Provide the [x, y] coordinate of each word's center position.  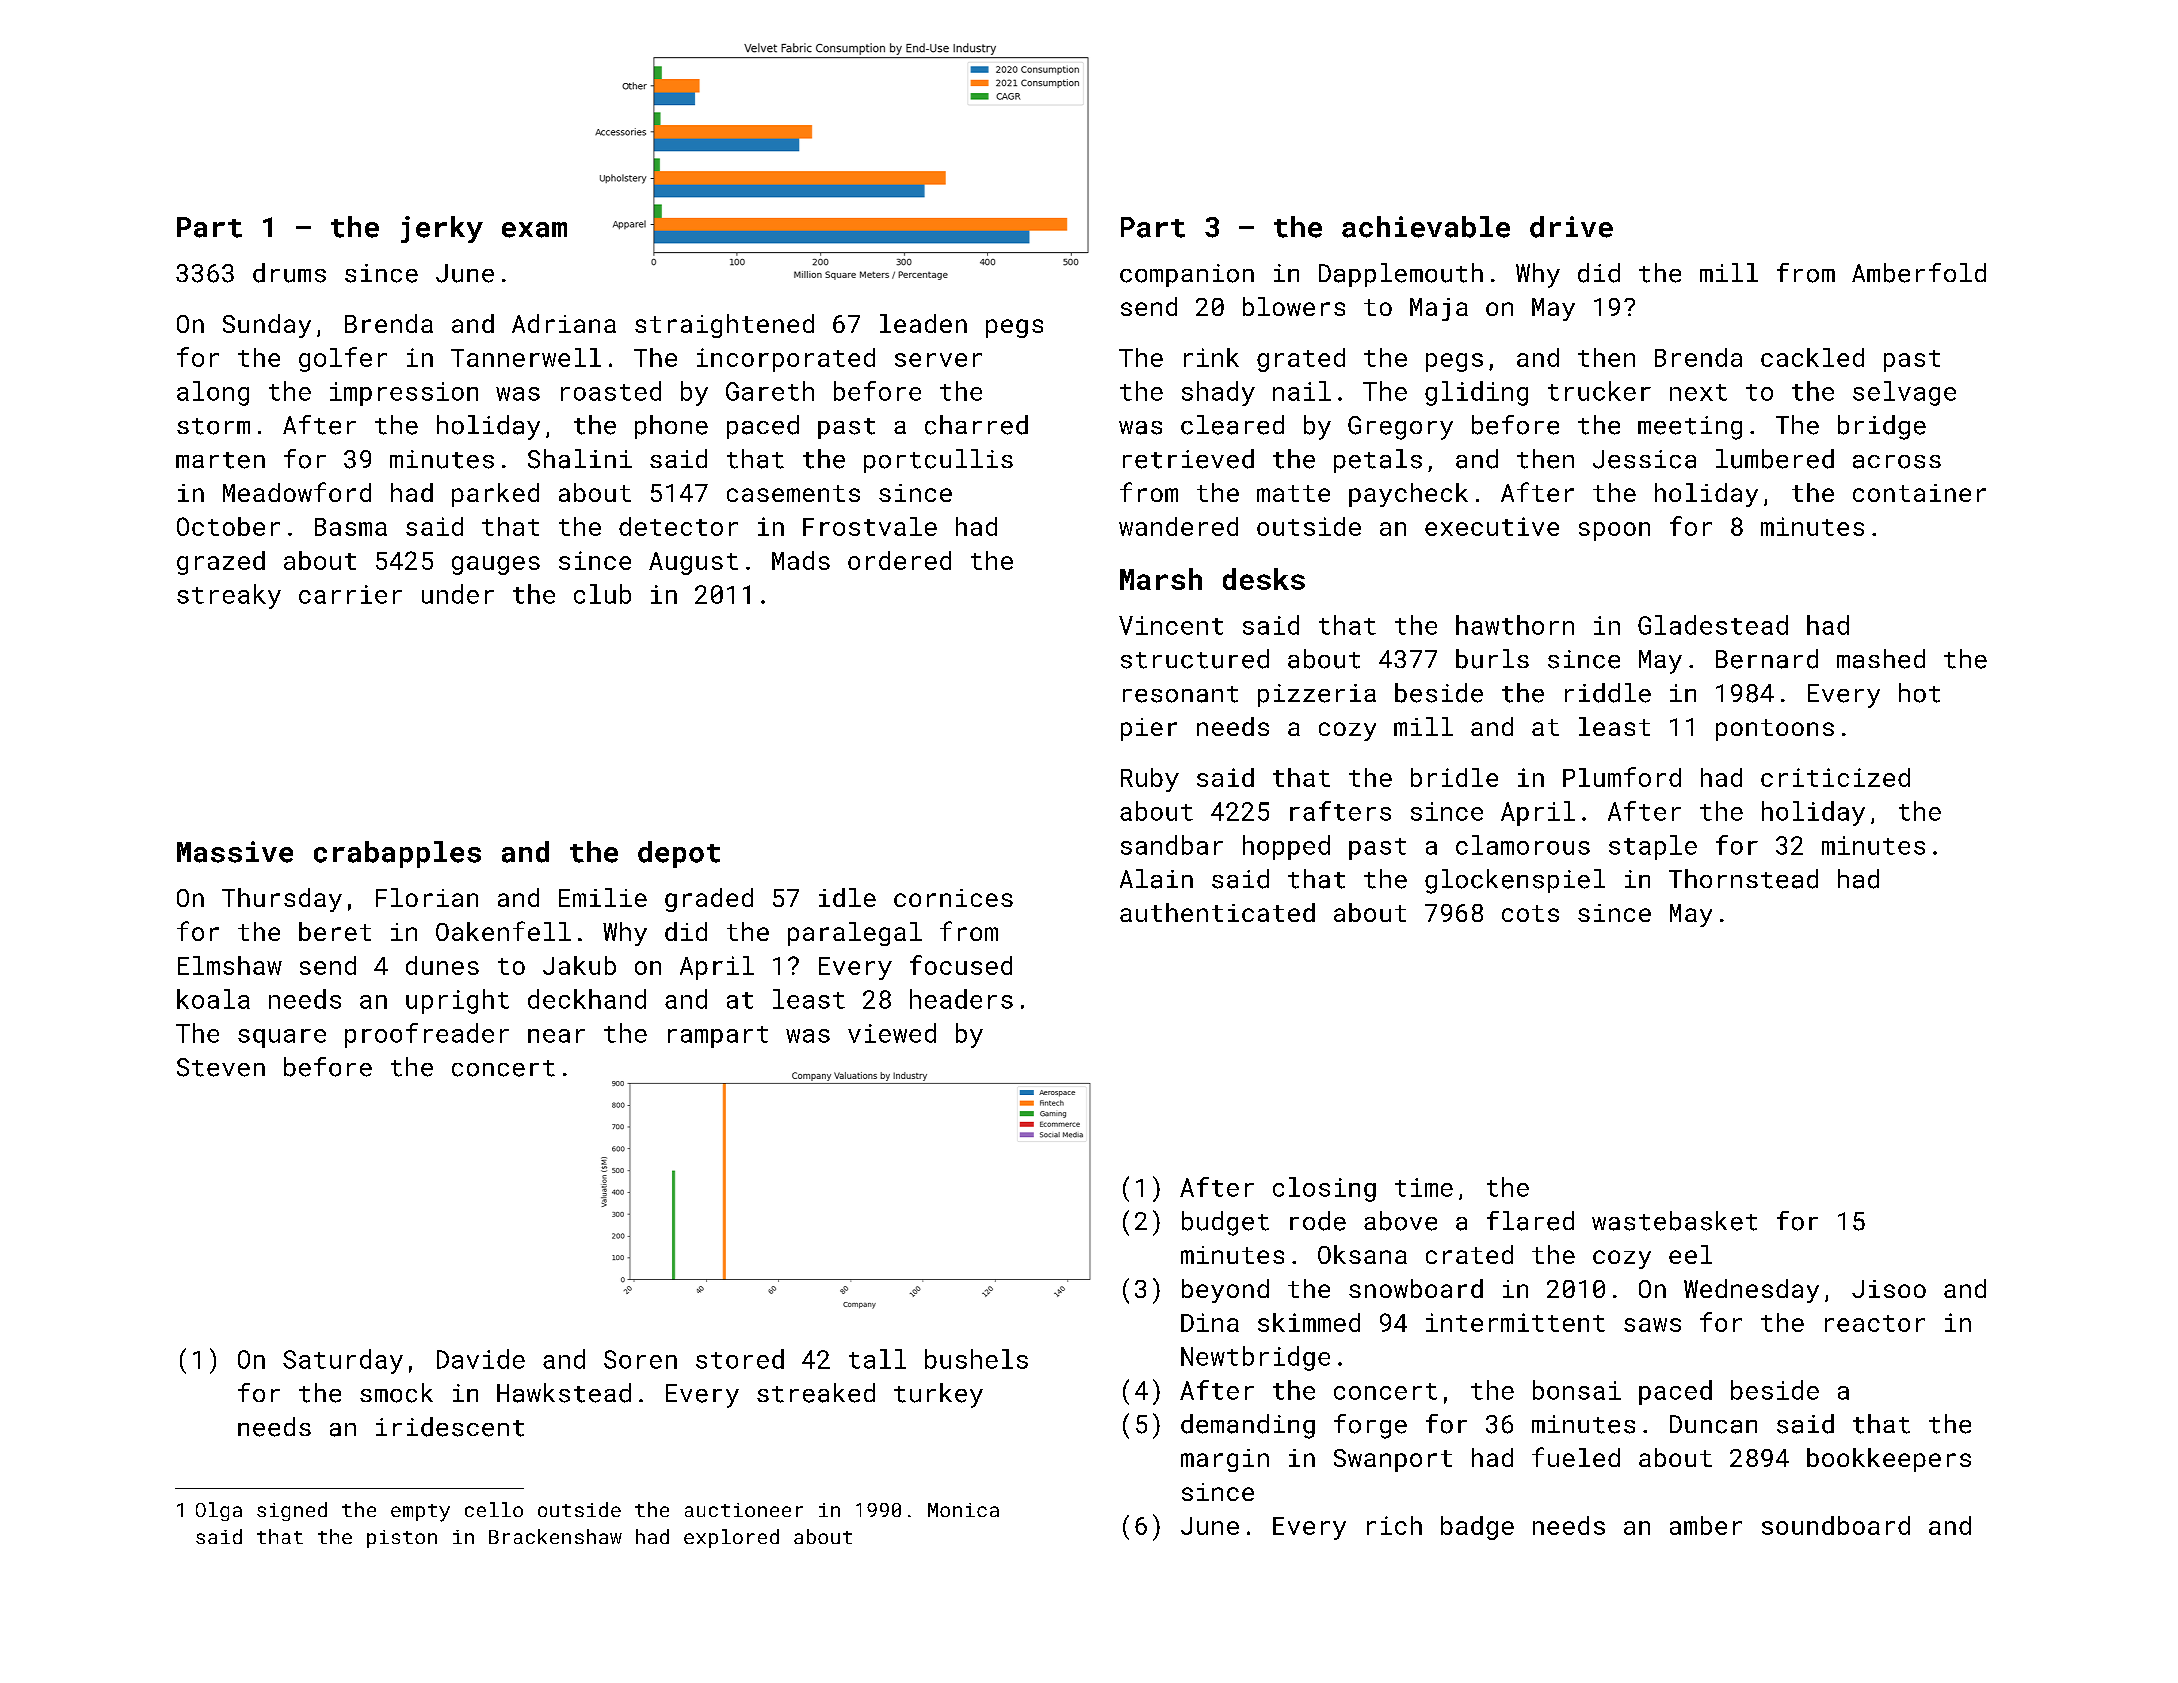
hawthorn [1515, 625]
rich [1394, 1525]
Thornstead [1743, 879]
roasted [611, 391]
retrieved [1188, 459]
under [458, 594]
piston [402, 1539]
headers [961, 999]
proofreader [427, 1035]
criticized [1835, 777]
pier [1149, 729]
